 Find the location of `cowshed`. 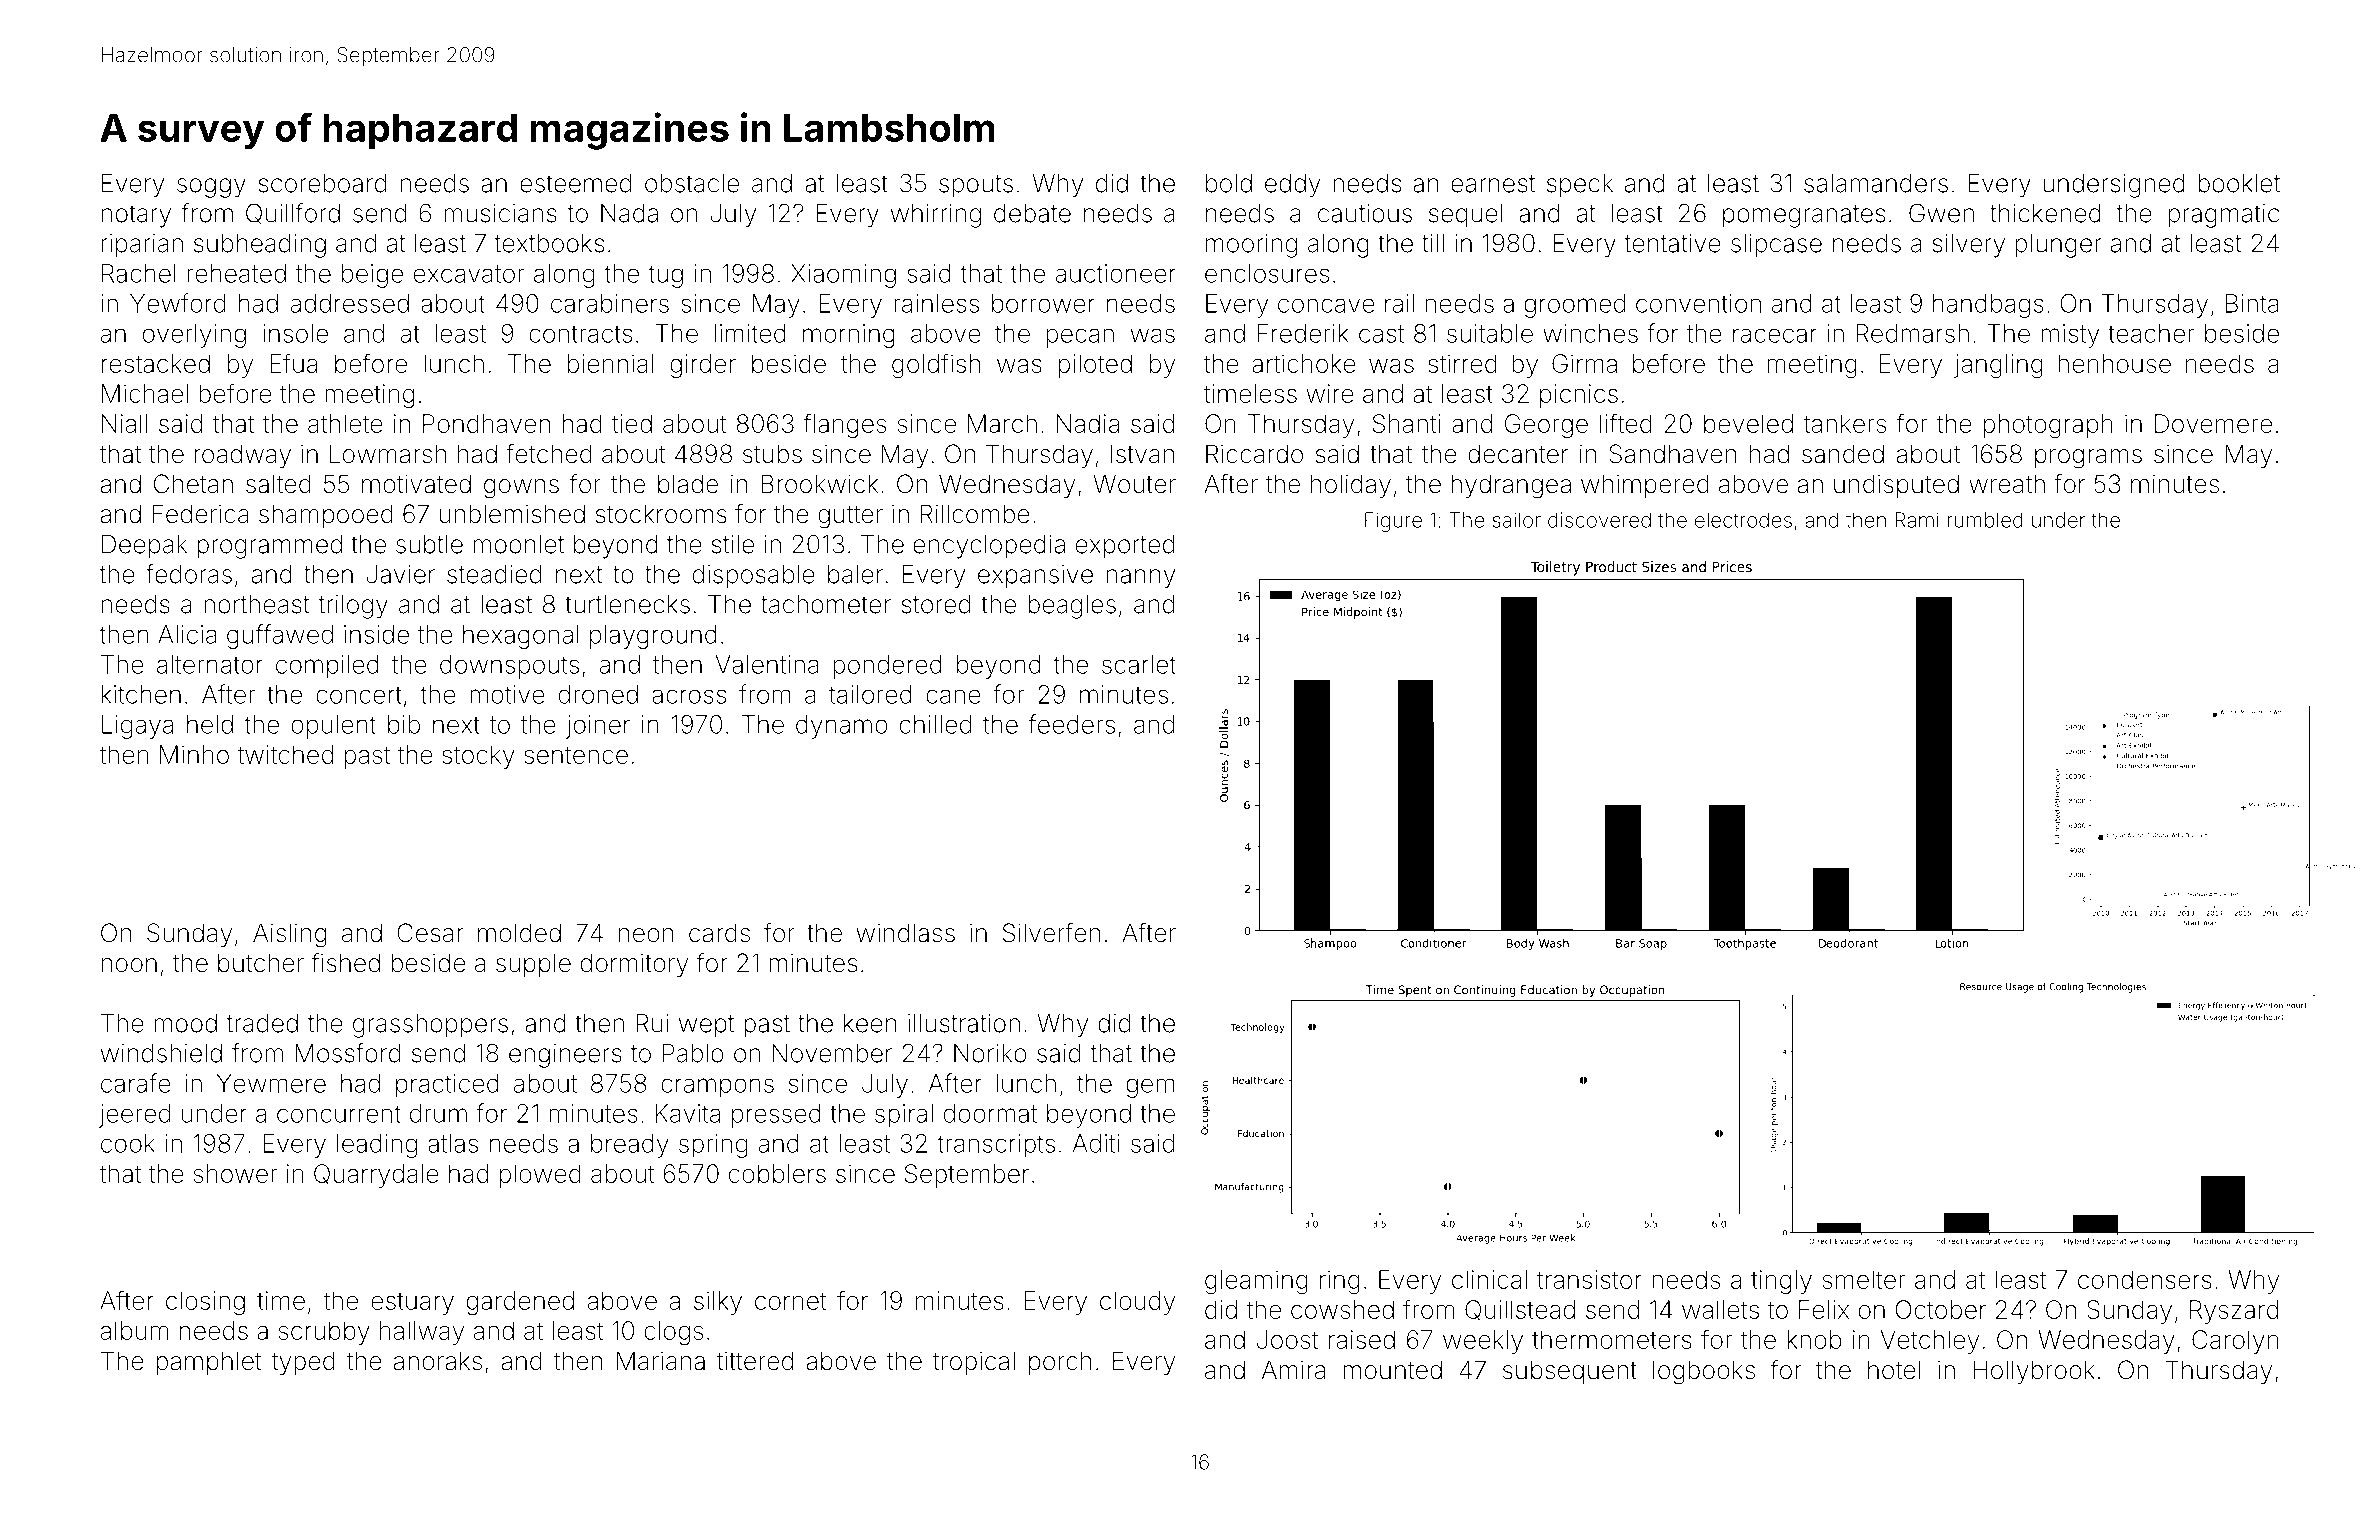

cowshed is located at coordinates (1342, 1309).
